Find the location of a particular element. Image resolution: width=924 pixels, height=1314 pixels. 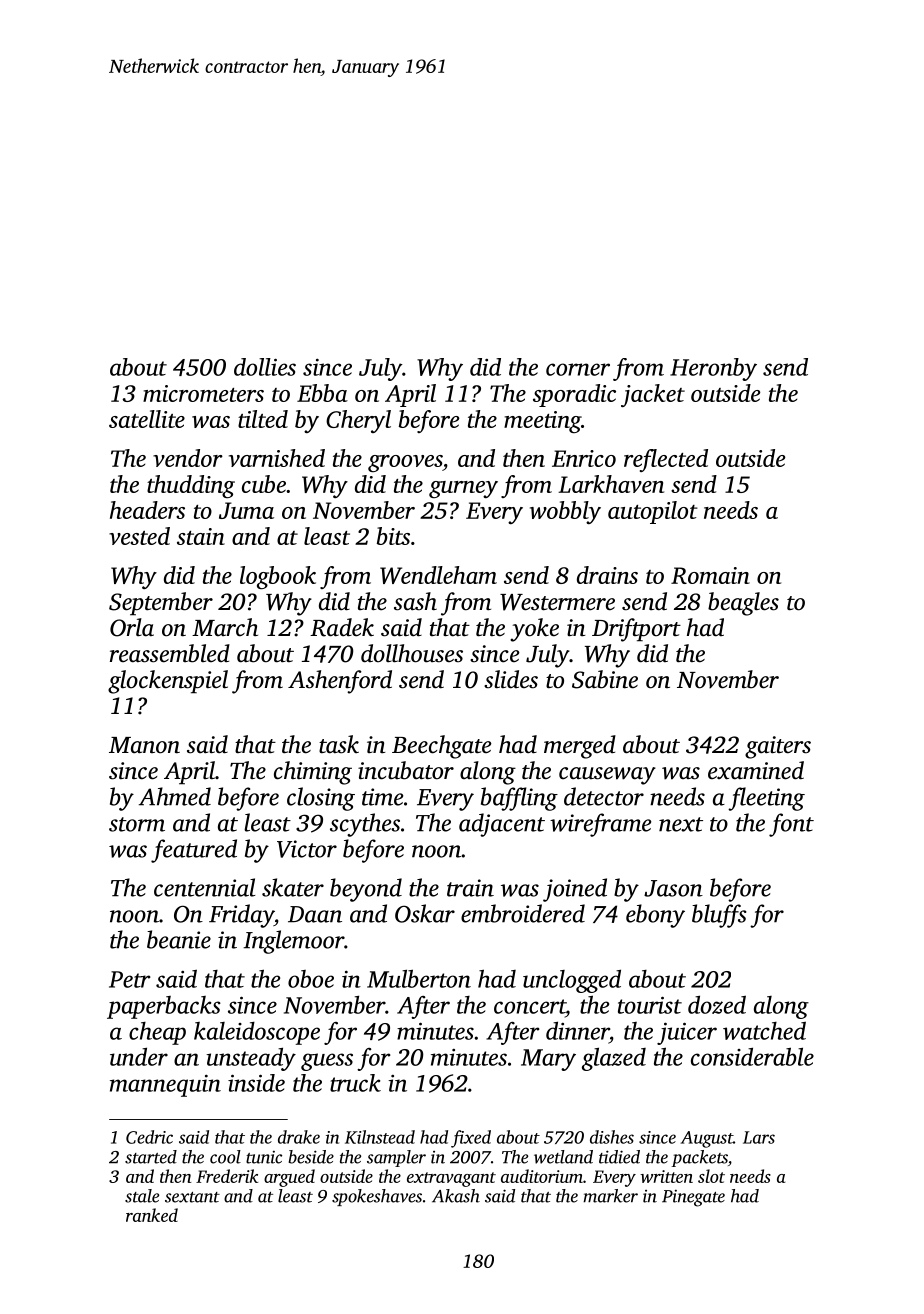

dishes is located at coordinates (612, 1137).
